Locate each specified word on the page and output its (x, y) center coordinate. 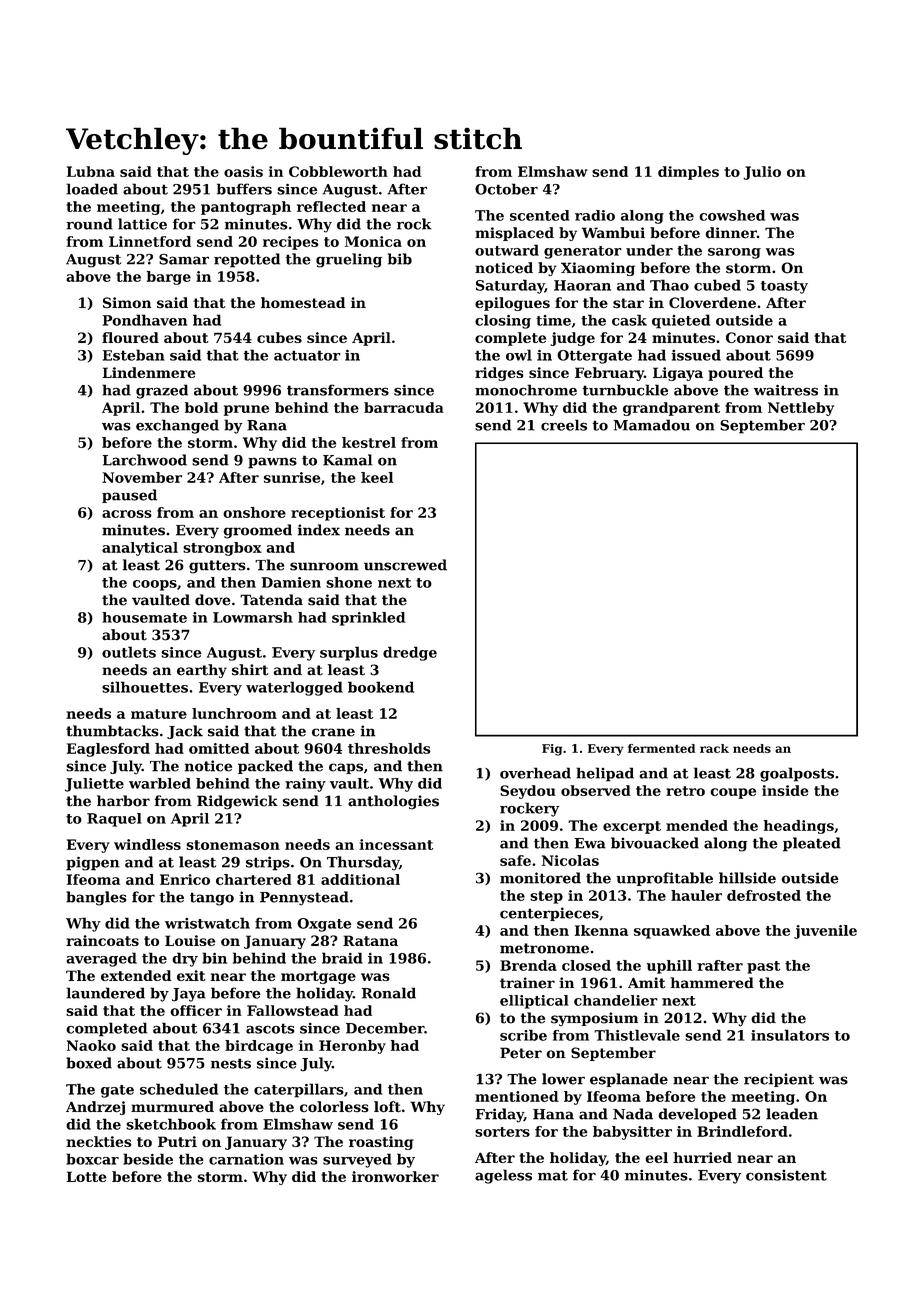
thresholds (389, 748)
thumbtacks (112, 731)
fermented (661, 748)
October (506, 189)
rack (714, 748)
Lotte (87, 1176)
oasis (243, 171)
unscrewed (405, 565)
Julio (762, 173)
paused (129, 496)
